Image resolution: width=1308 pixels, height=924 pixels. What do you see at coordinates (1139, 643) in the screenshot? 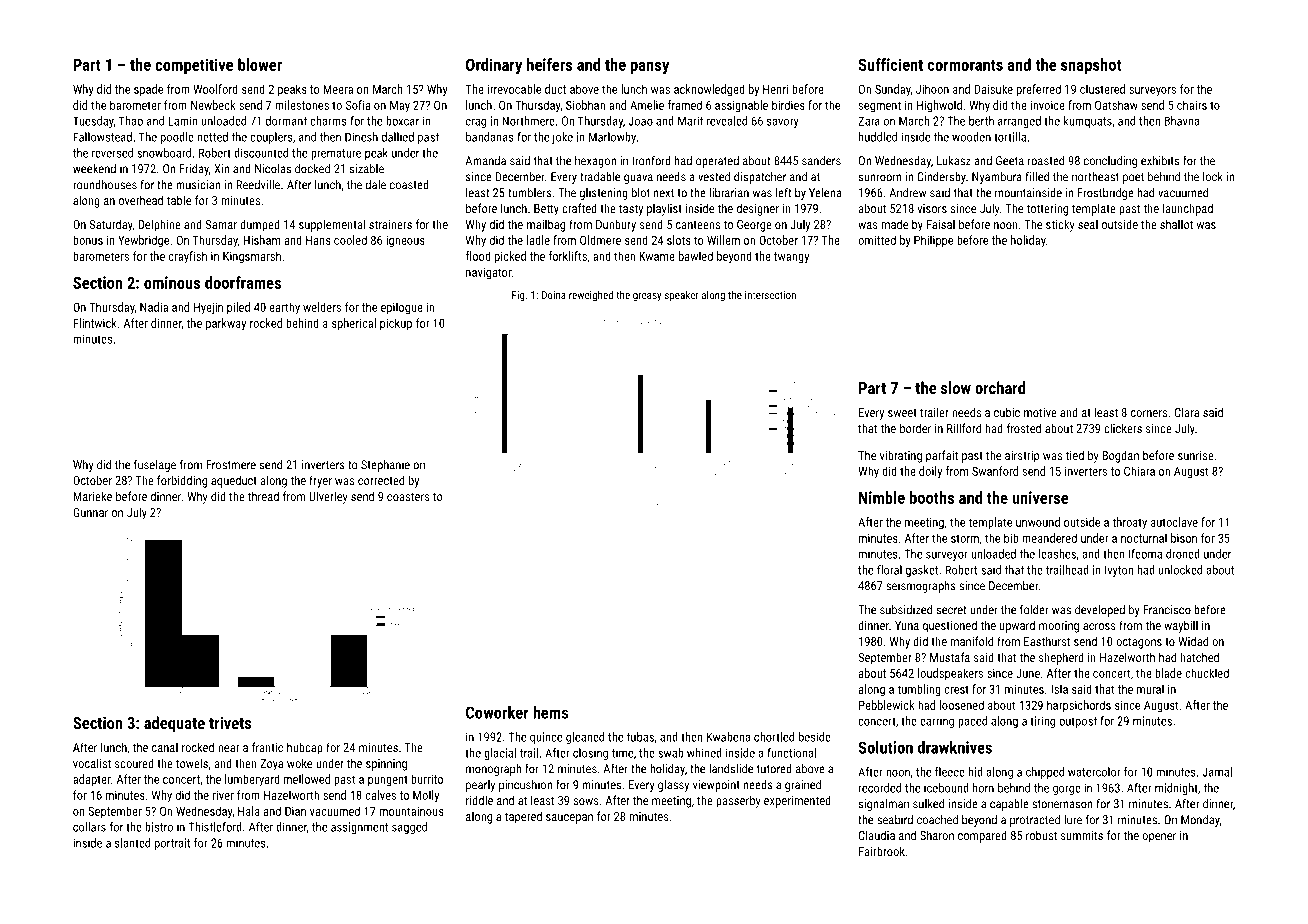
I see `octagons` at bounding box center [1139, 643].
